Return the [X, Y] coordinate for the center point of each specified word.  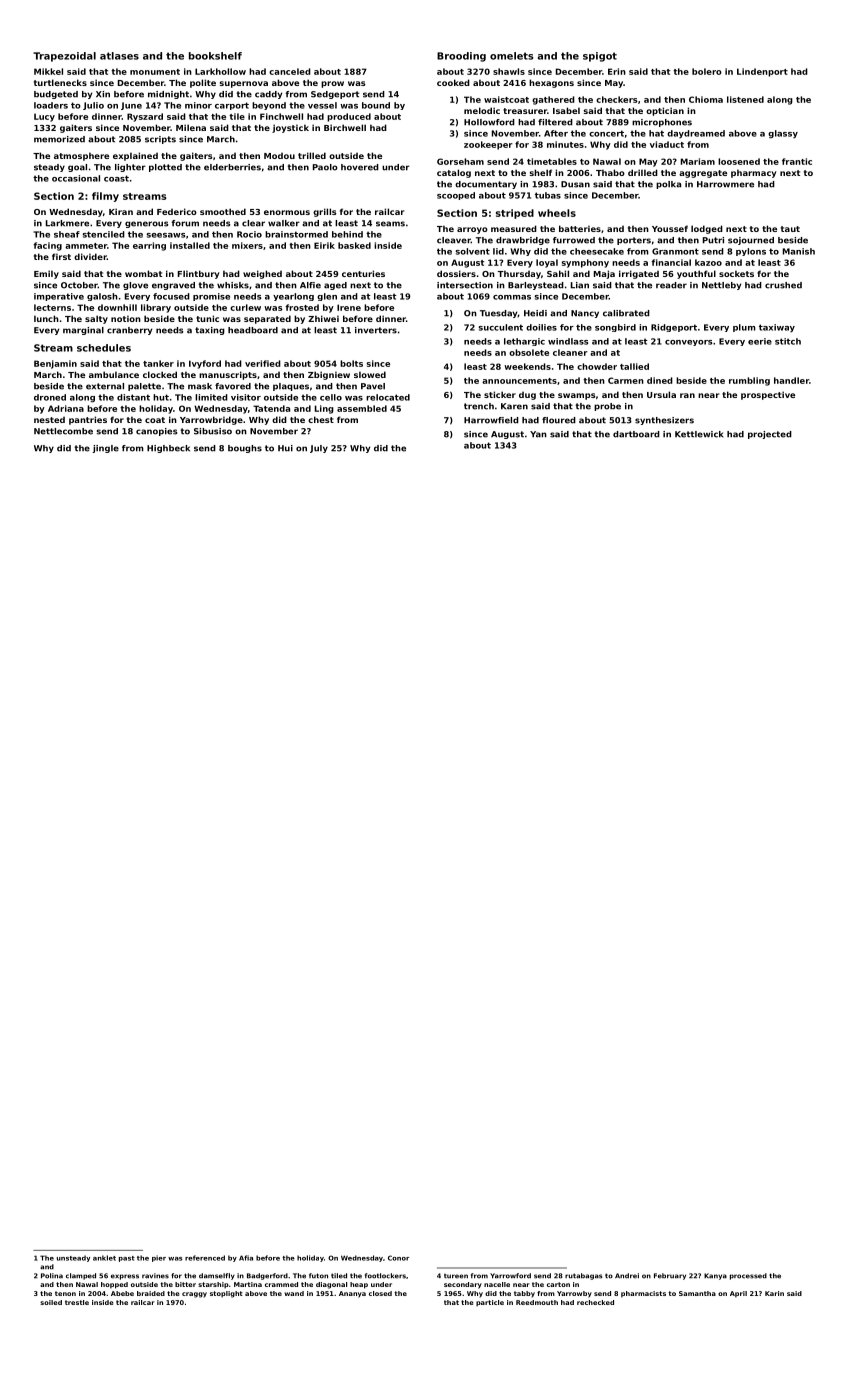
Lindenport [762, 72]
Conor [398, 1258]
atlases [119, 56]
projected [770, 435]
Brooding [461, 57]
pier [159, 1258]
